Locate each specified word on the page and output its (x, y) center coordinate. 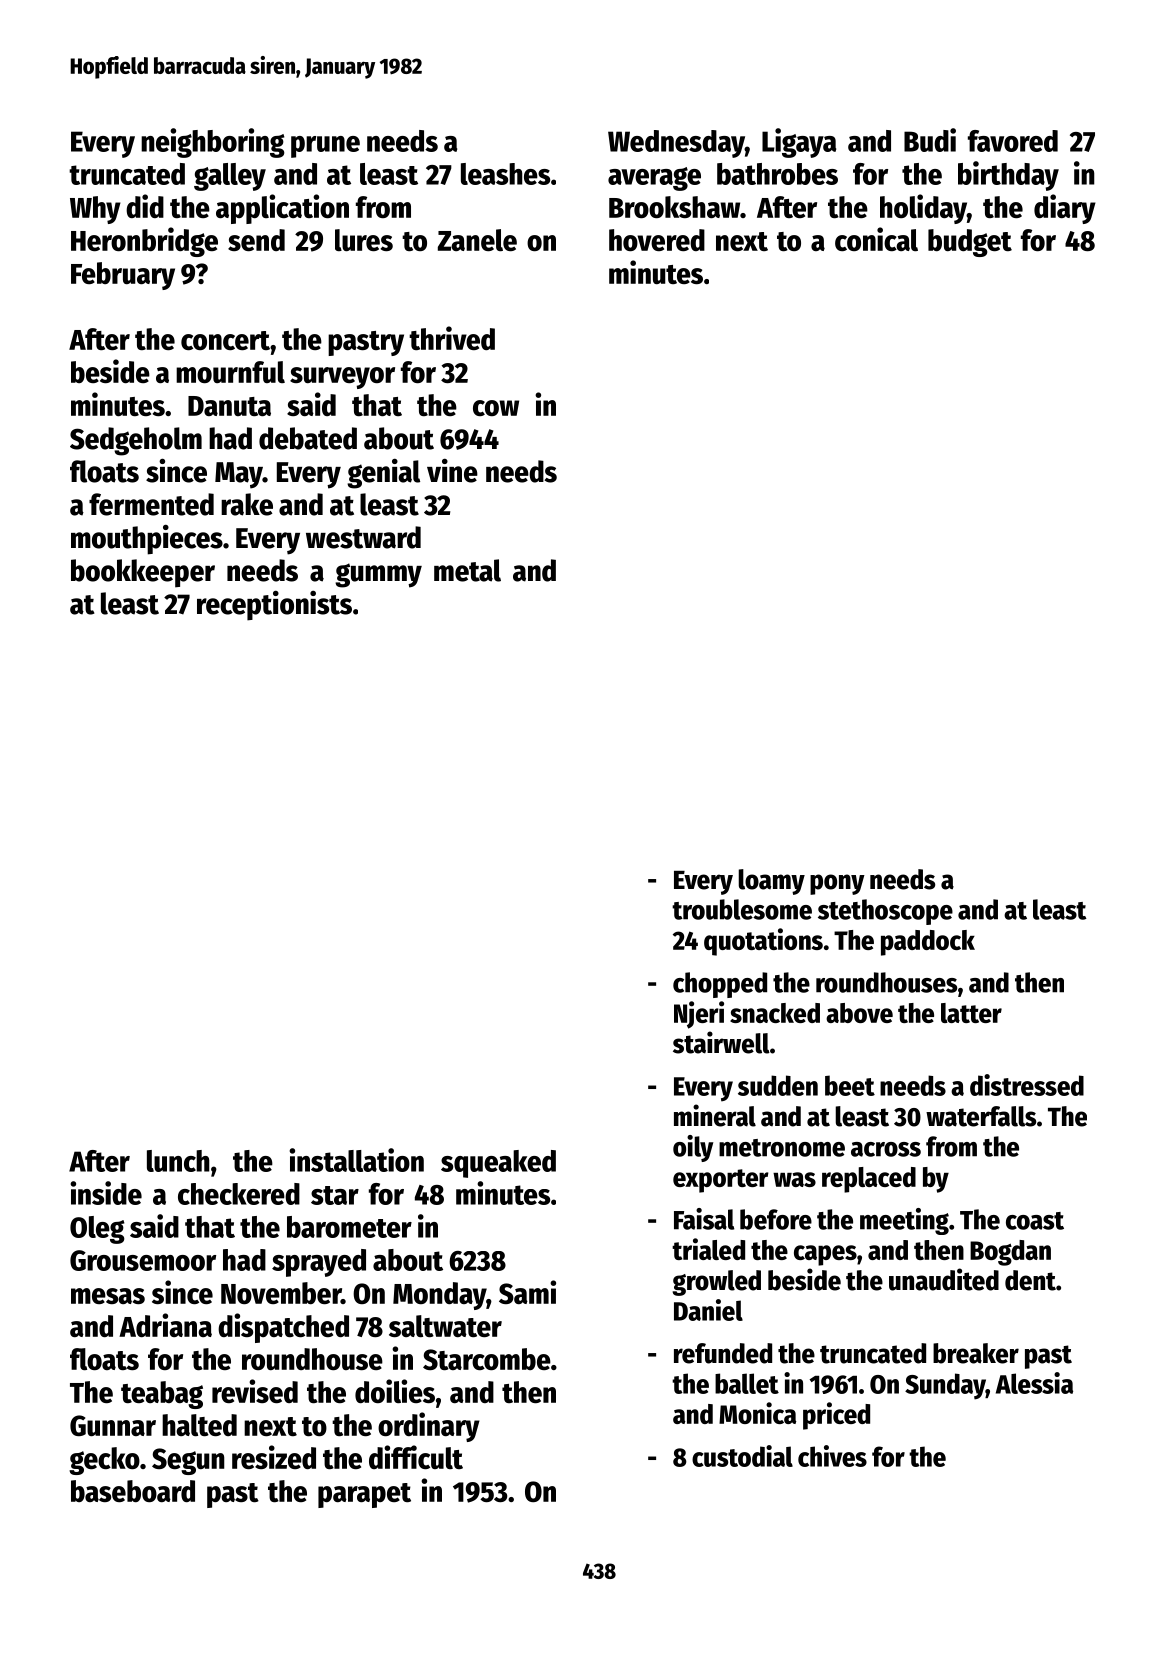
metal (467, 570)
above (859, 1013)
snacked (775, 1013)
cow (496, 408)
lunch (178, 1161)
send (256, 240)
